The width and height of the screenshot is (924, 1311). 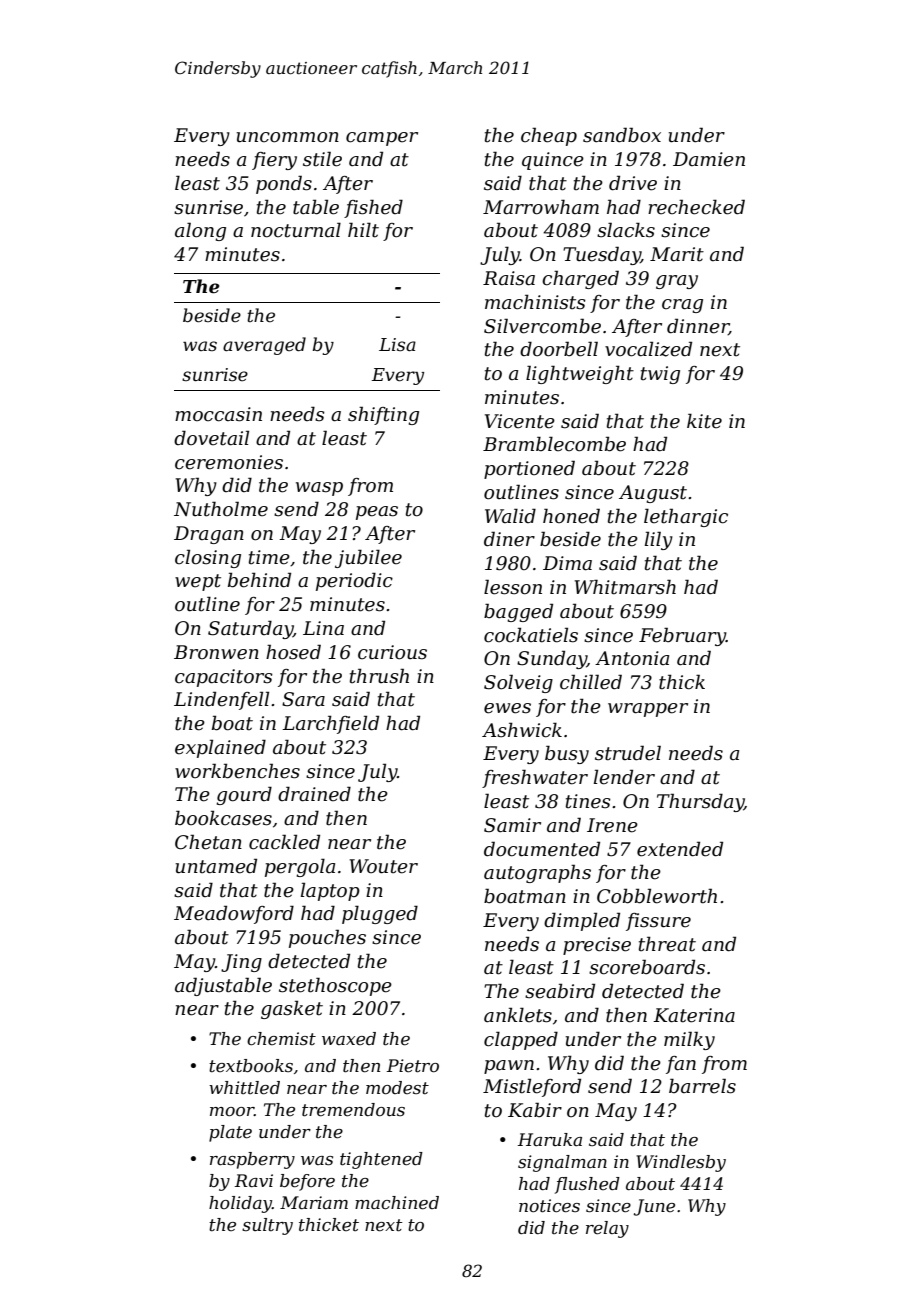 I want to click on wrapper, so click(x=648, y=710).
